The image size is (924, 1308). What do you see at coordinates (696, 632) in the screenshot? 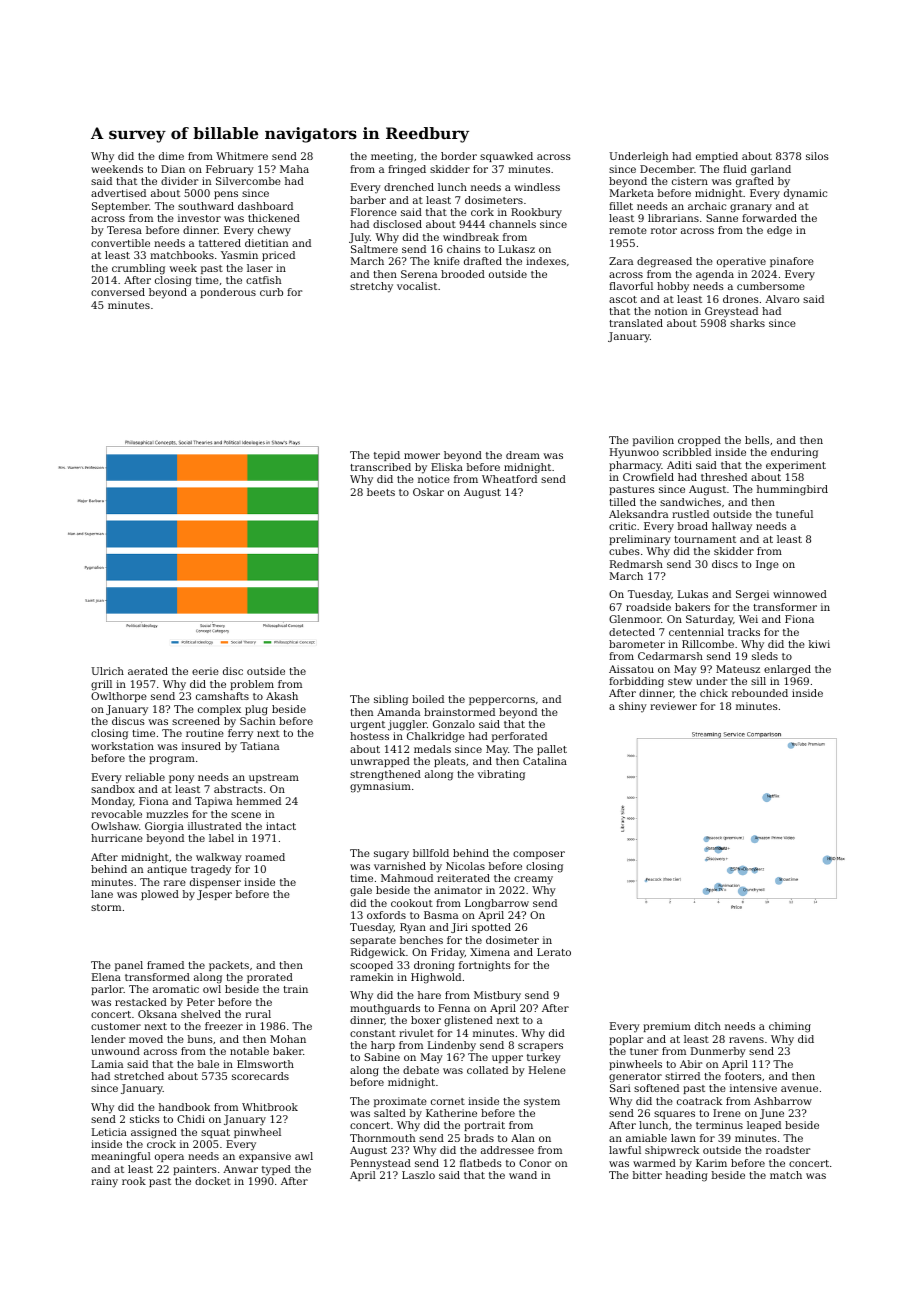
I see `centennial` at bounding box center [696, 632].
